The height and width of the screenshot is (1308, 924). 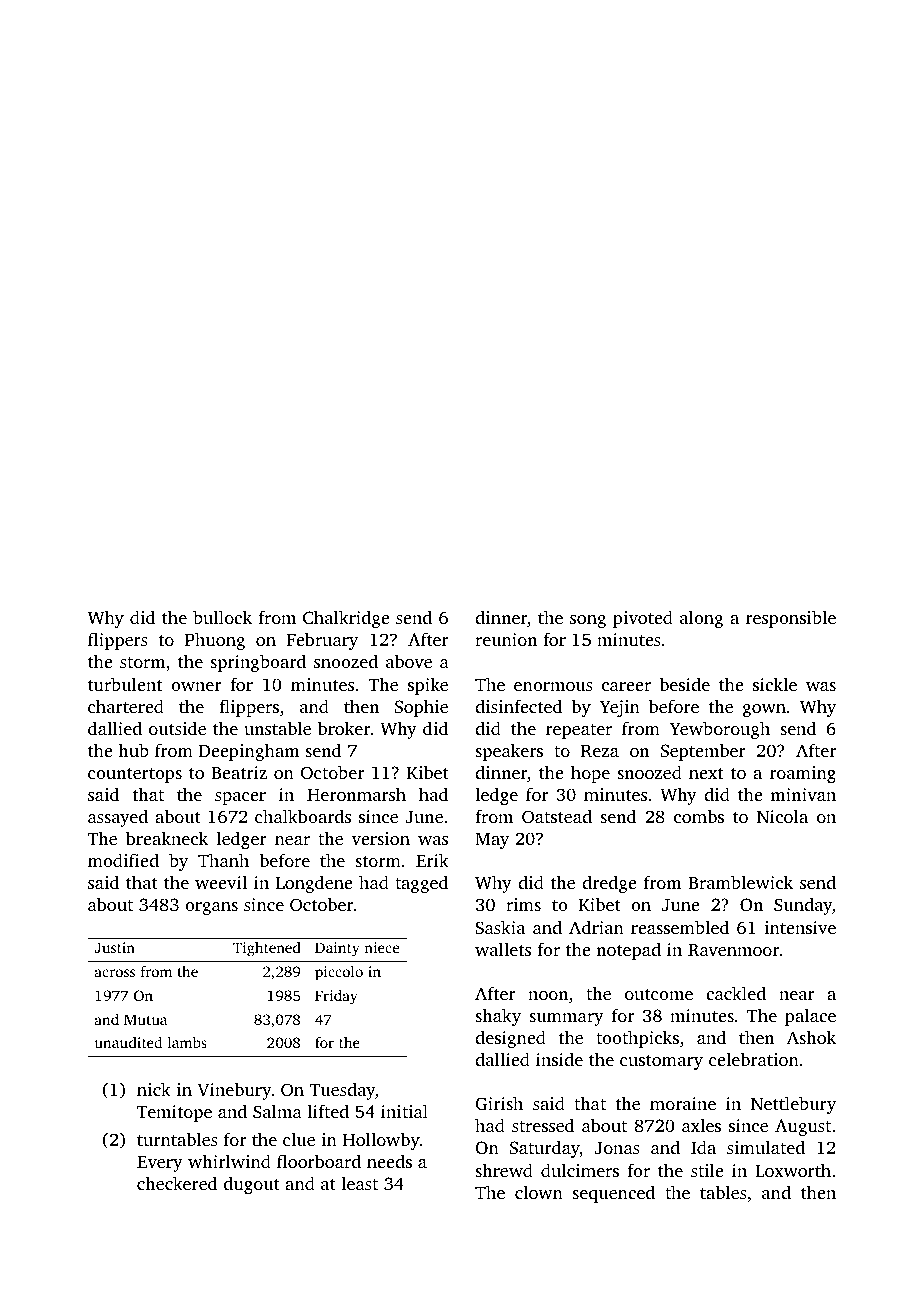 What do you see at coordinates (680, 927) in the screenshot?
I see `reassembled` at bounding box center [680, 927].
